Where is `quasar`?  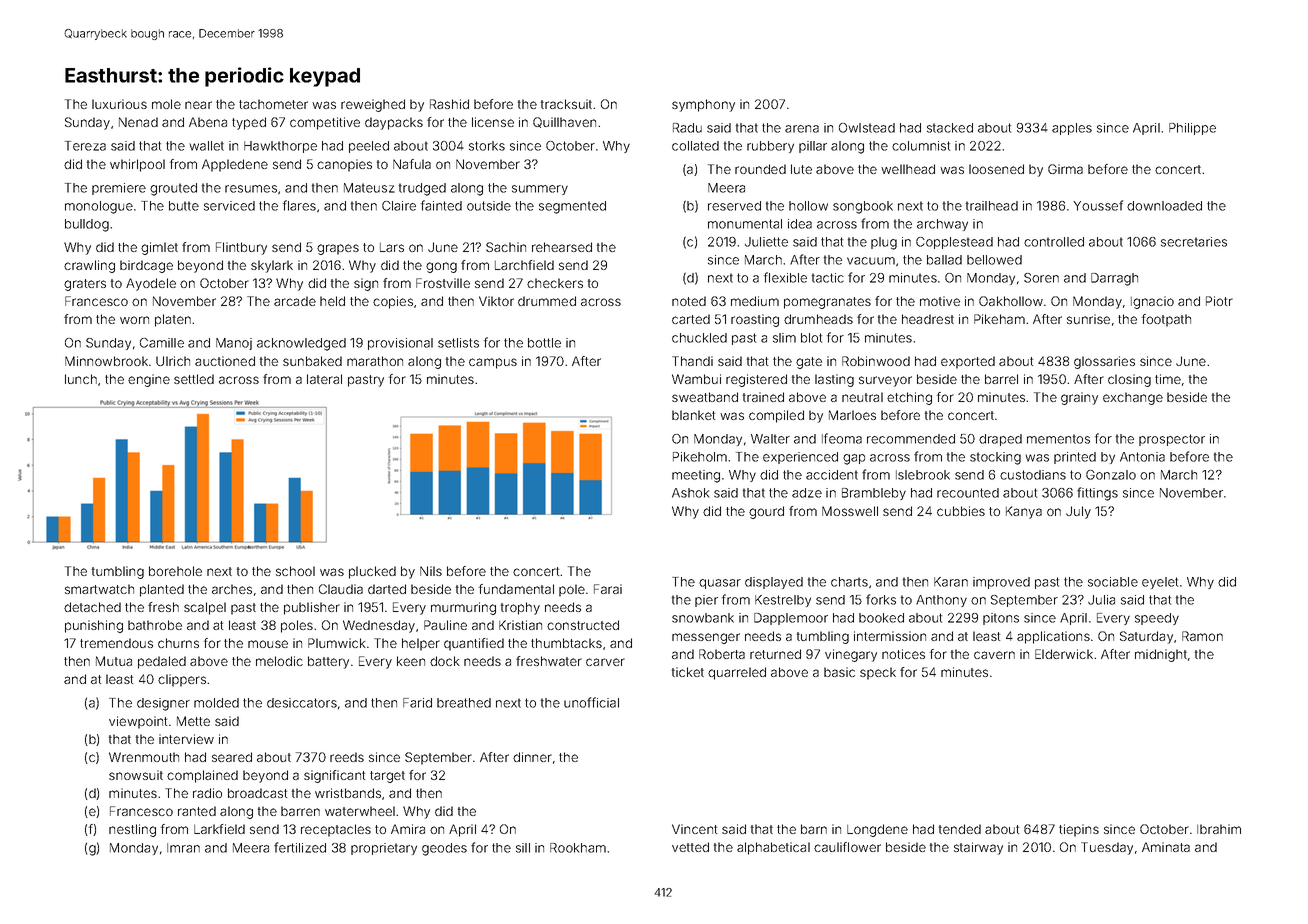
quasar is located at coordinates (720, 584).
